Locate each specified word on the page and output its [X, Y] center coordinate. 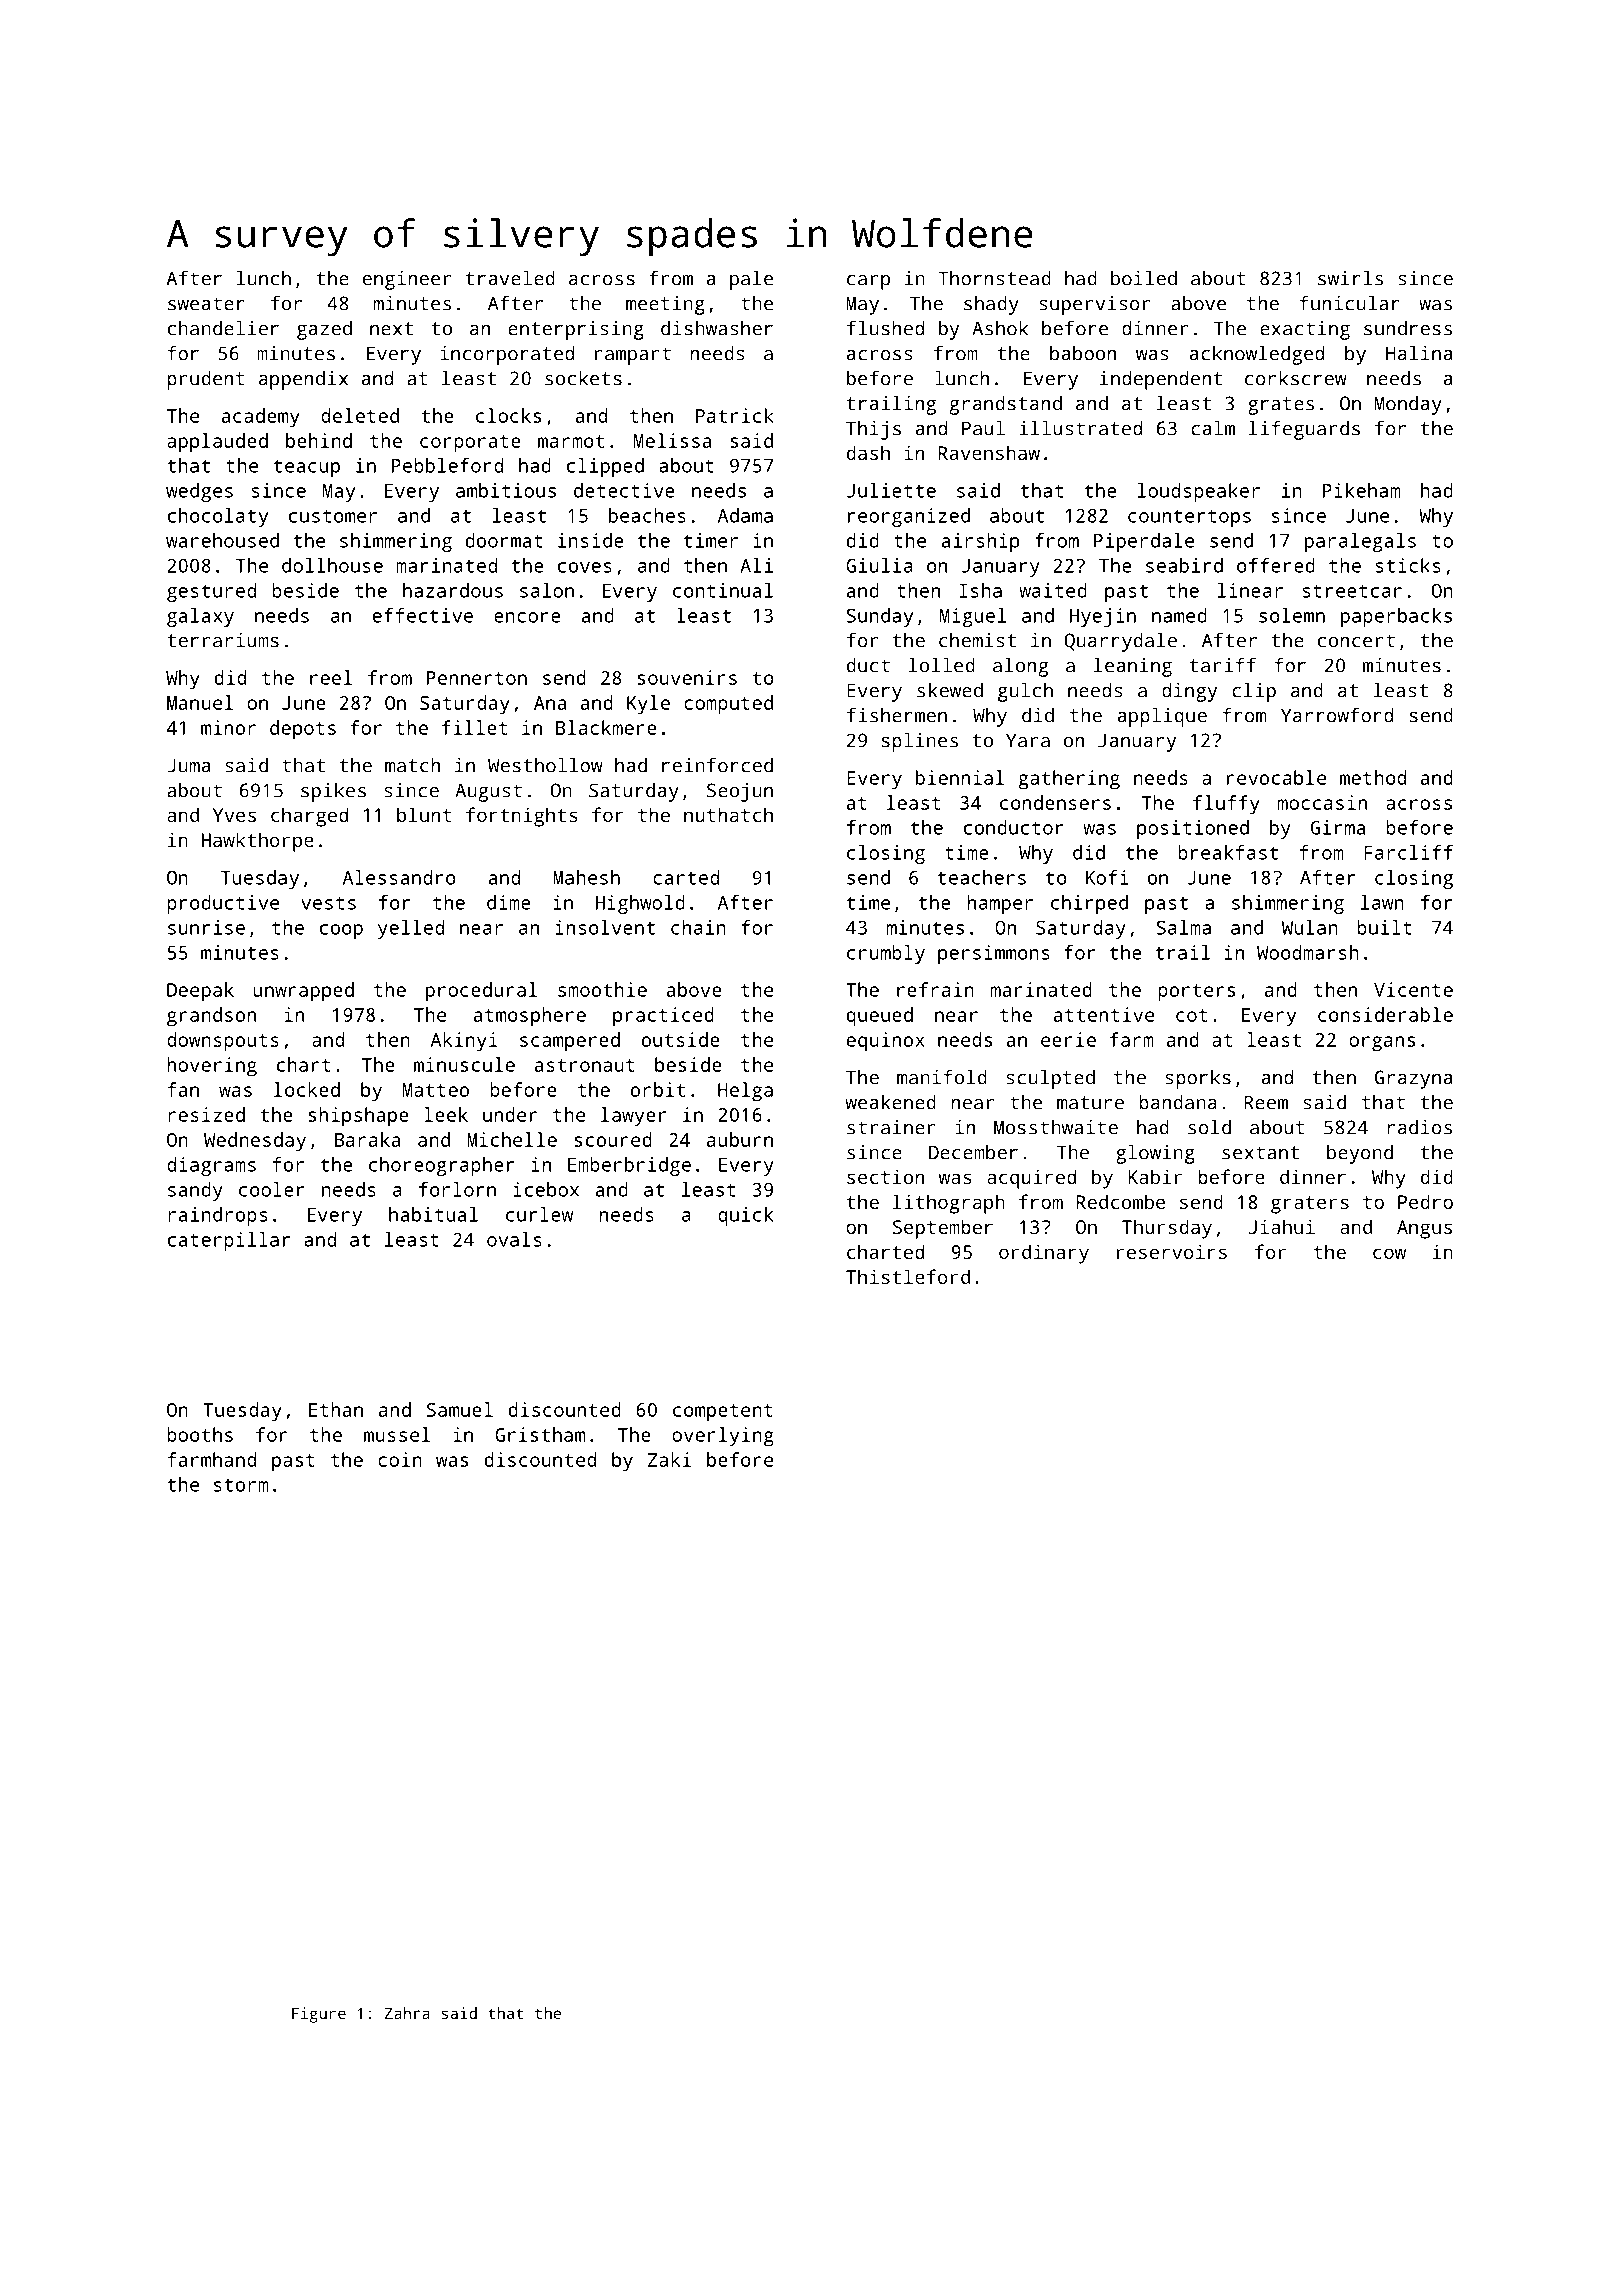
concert [1356, 641]
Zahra [407, 2013]
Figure [319, 2015]
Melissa [672, 440]
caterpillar [229, 1241]
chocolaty [218, 517]
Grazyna [1413, 1079]
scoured [613, 1139]
